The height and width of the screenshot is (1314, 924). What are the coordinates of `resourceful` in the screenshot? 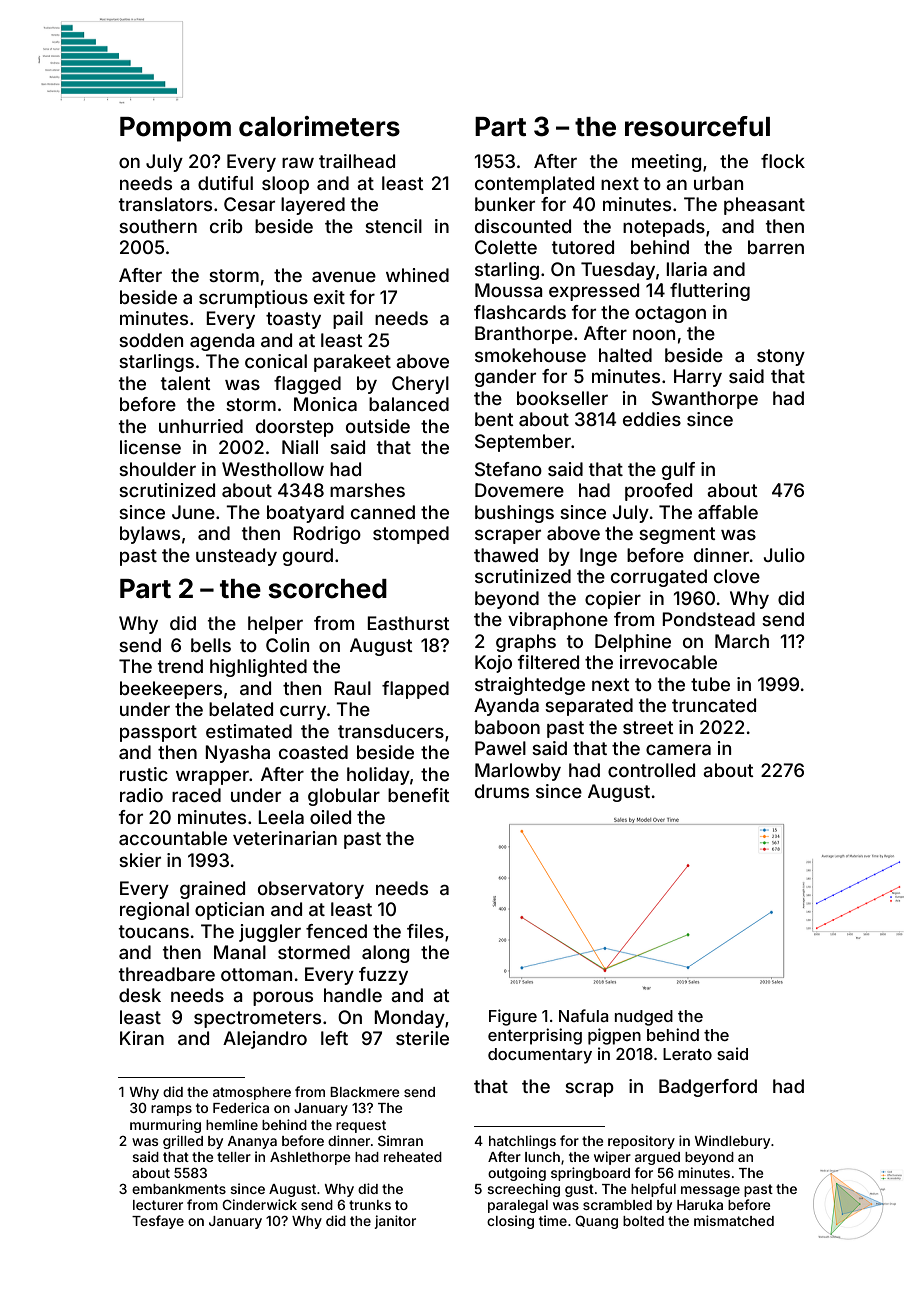 It's located at (697, 126).
